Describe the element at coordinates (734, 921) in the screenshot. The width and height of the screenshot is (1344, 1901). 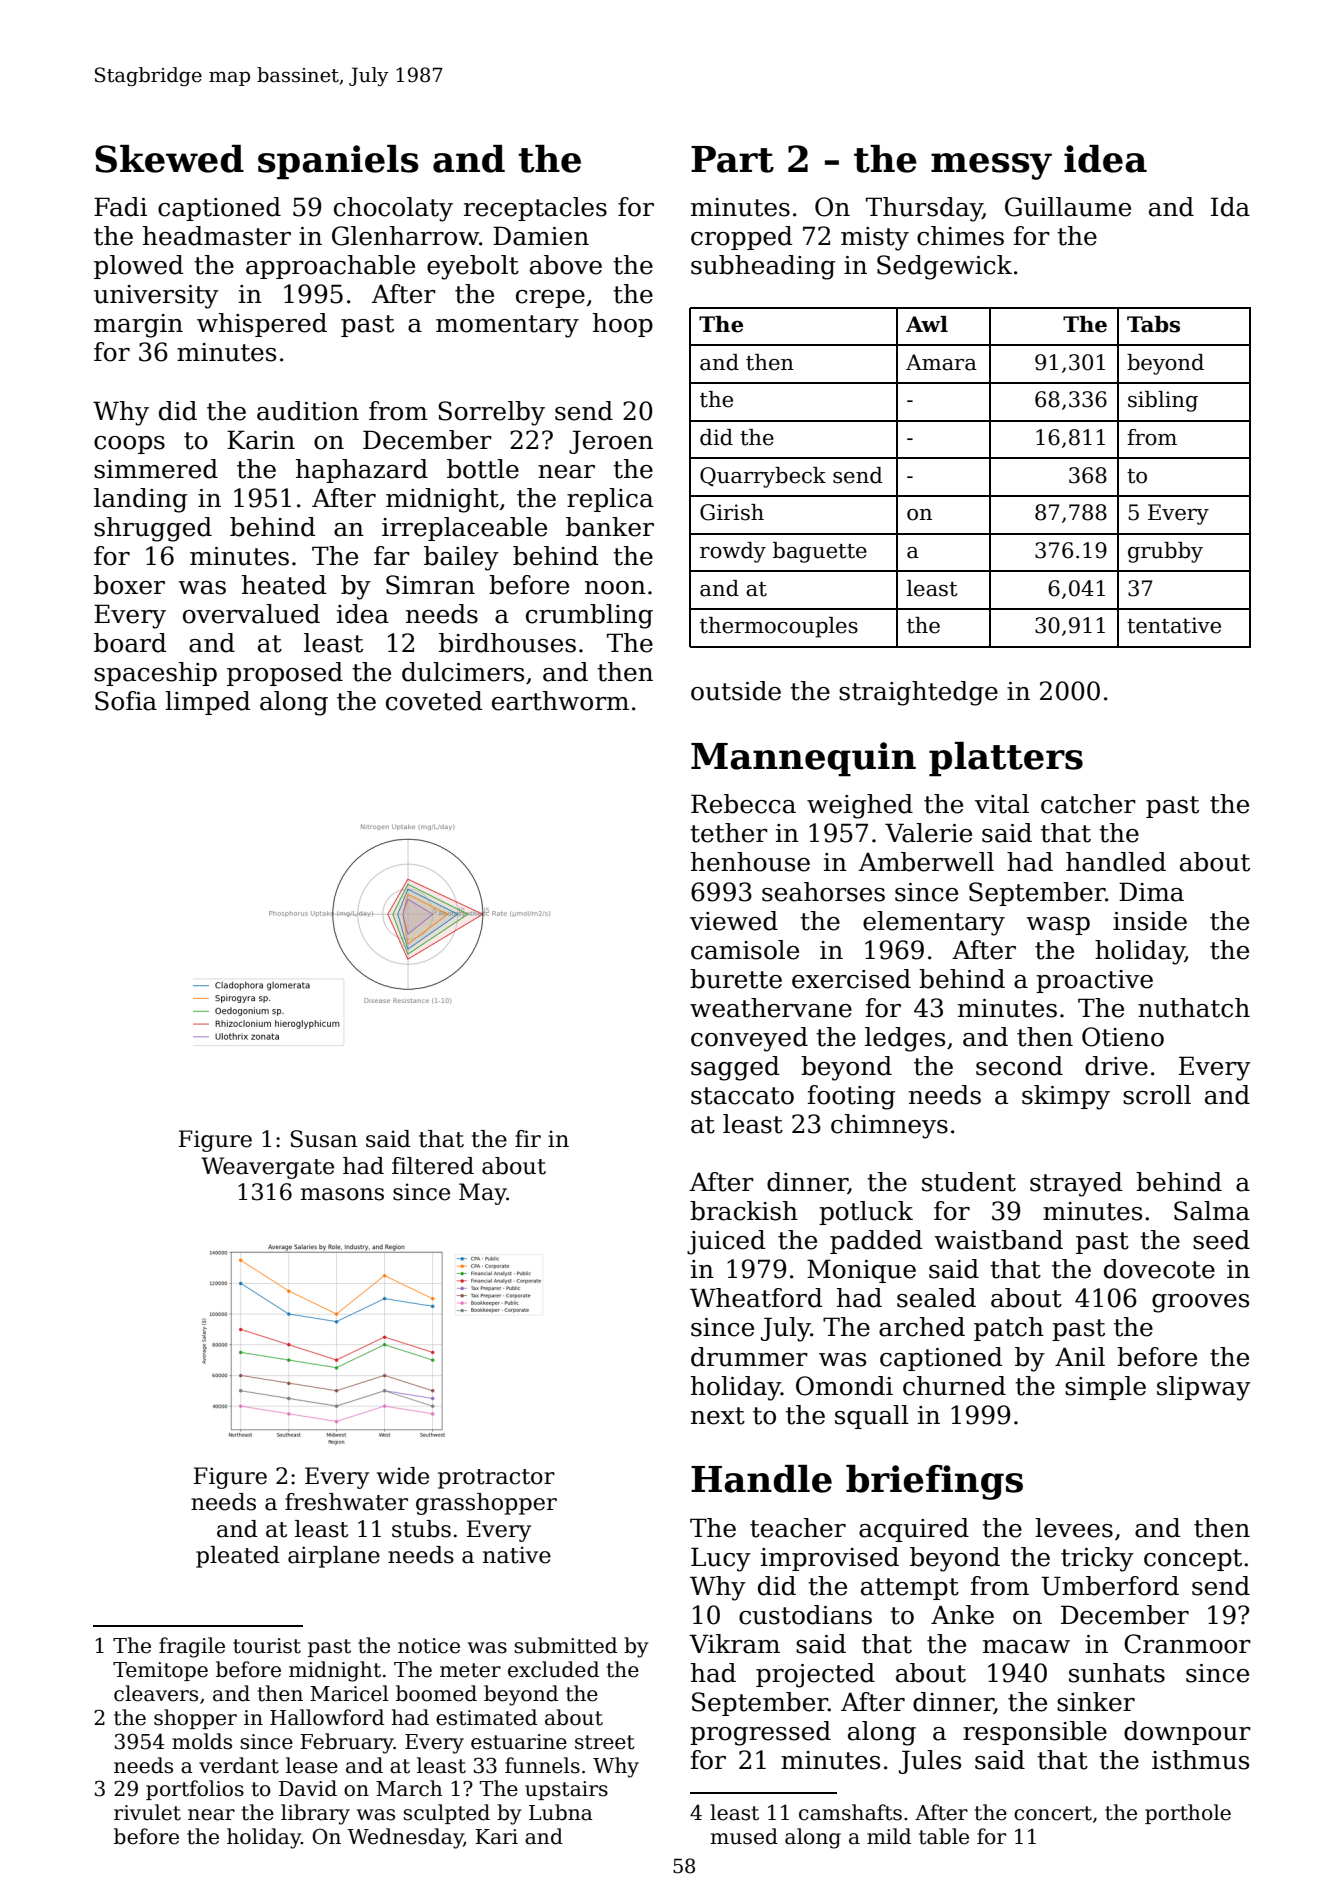
I see `viewed` at that location.
